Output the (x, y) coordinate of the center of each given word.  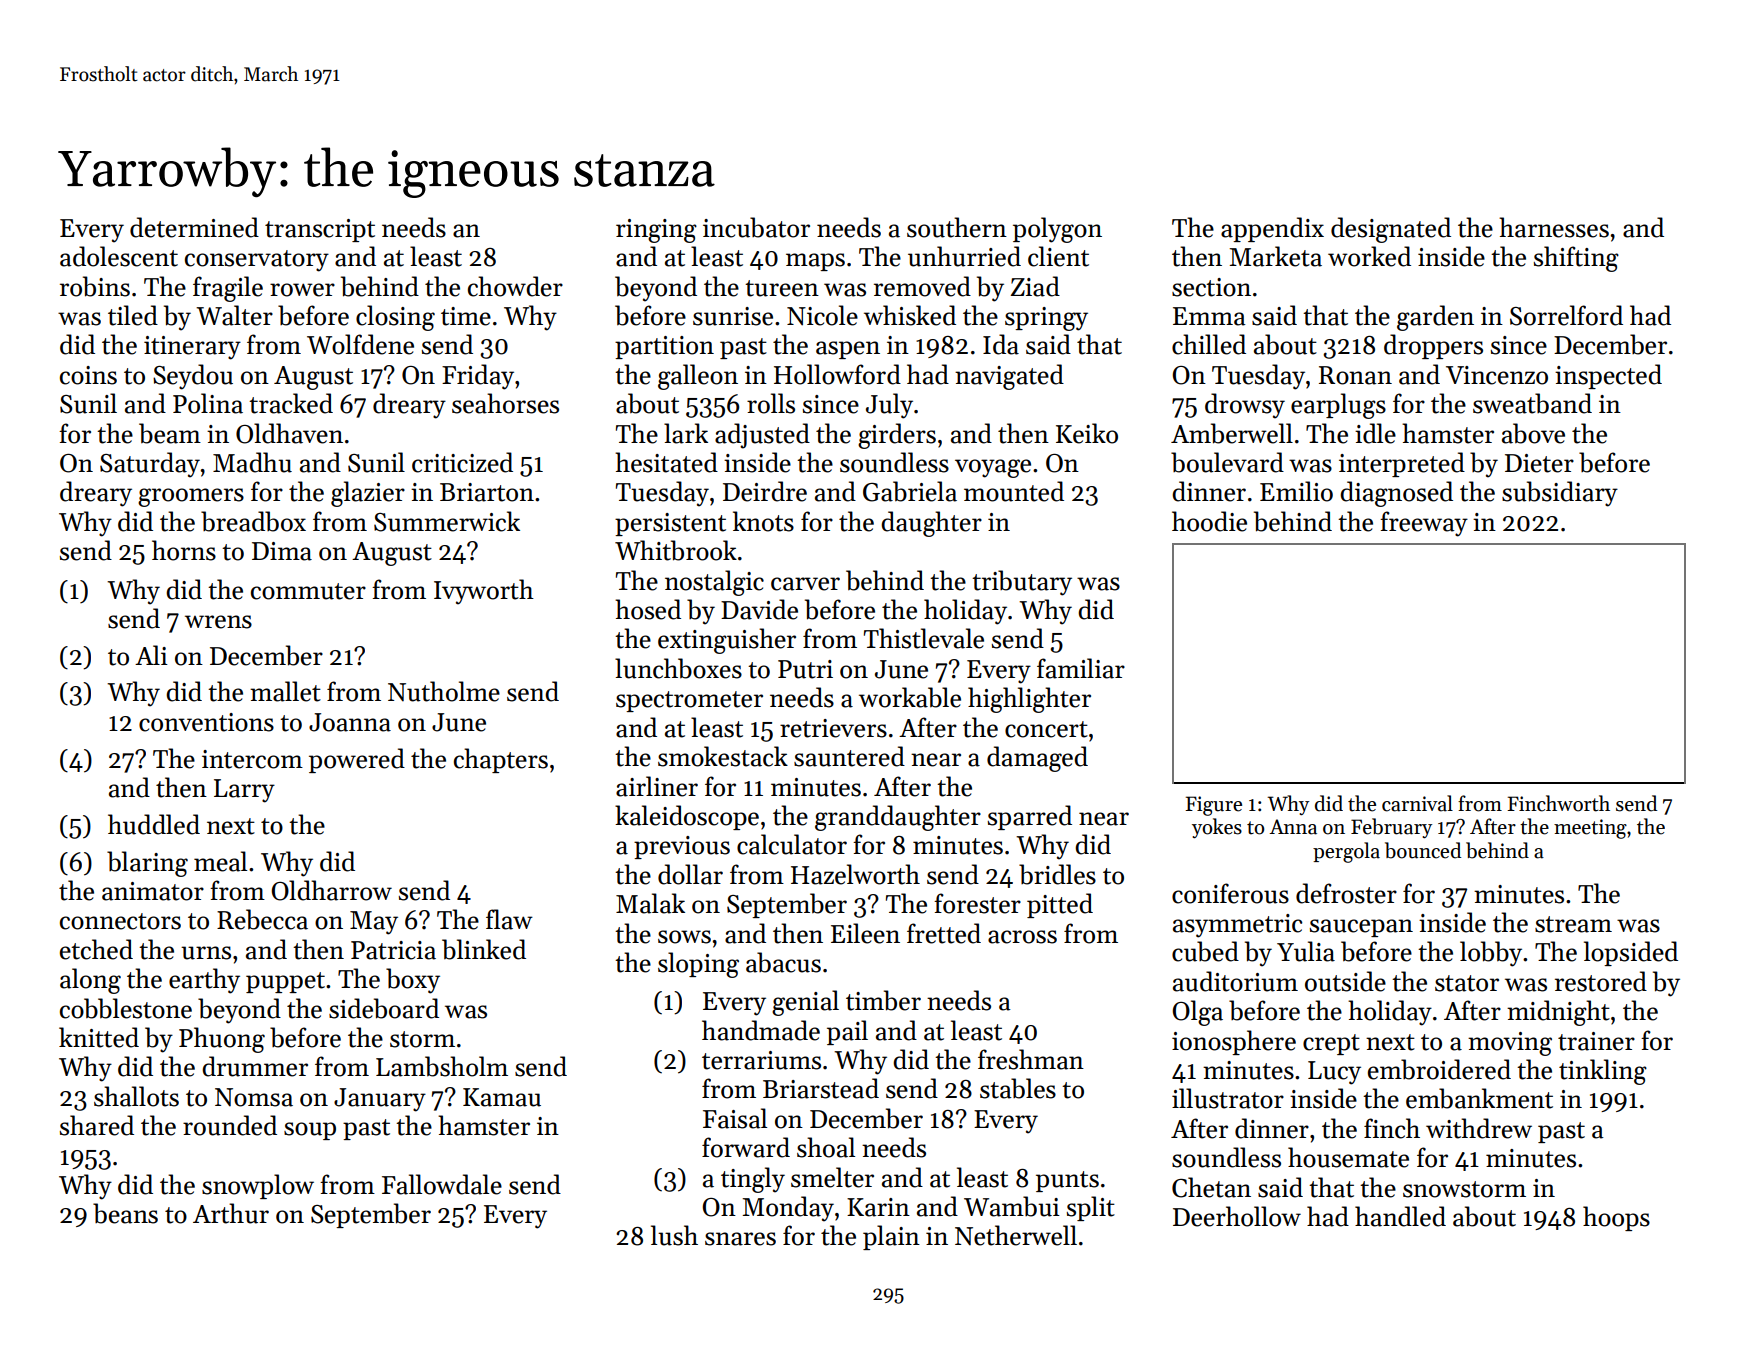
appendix (1272, 229)
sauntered (849, 756)
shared (97, 1125)
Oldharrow (332, 890)
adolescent (119, 256)
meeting (1590, 829)
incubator (756, 227)
